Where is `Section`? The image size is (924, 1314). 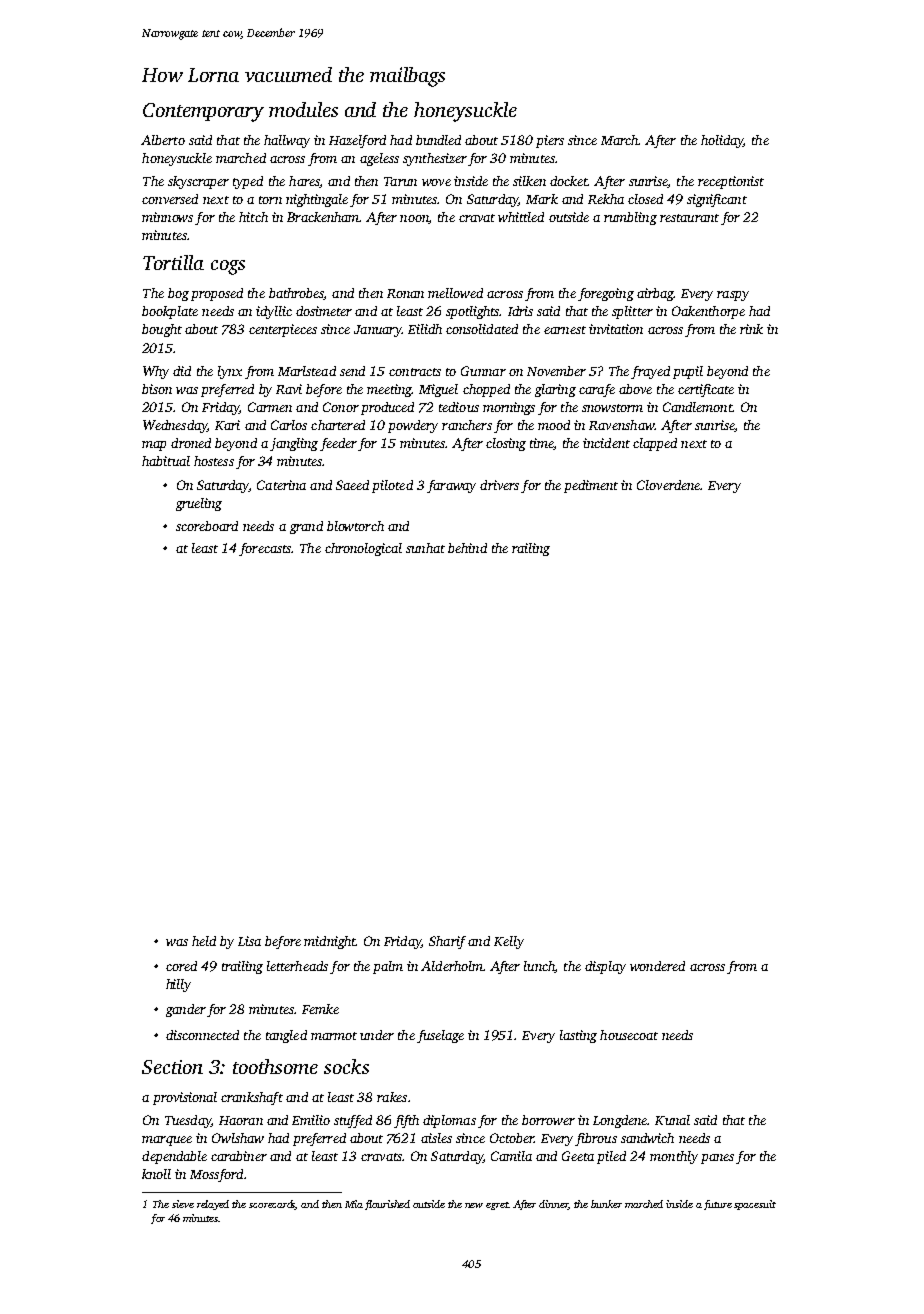 Section is located at coordinates (172, 1067).
